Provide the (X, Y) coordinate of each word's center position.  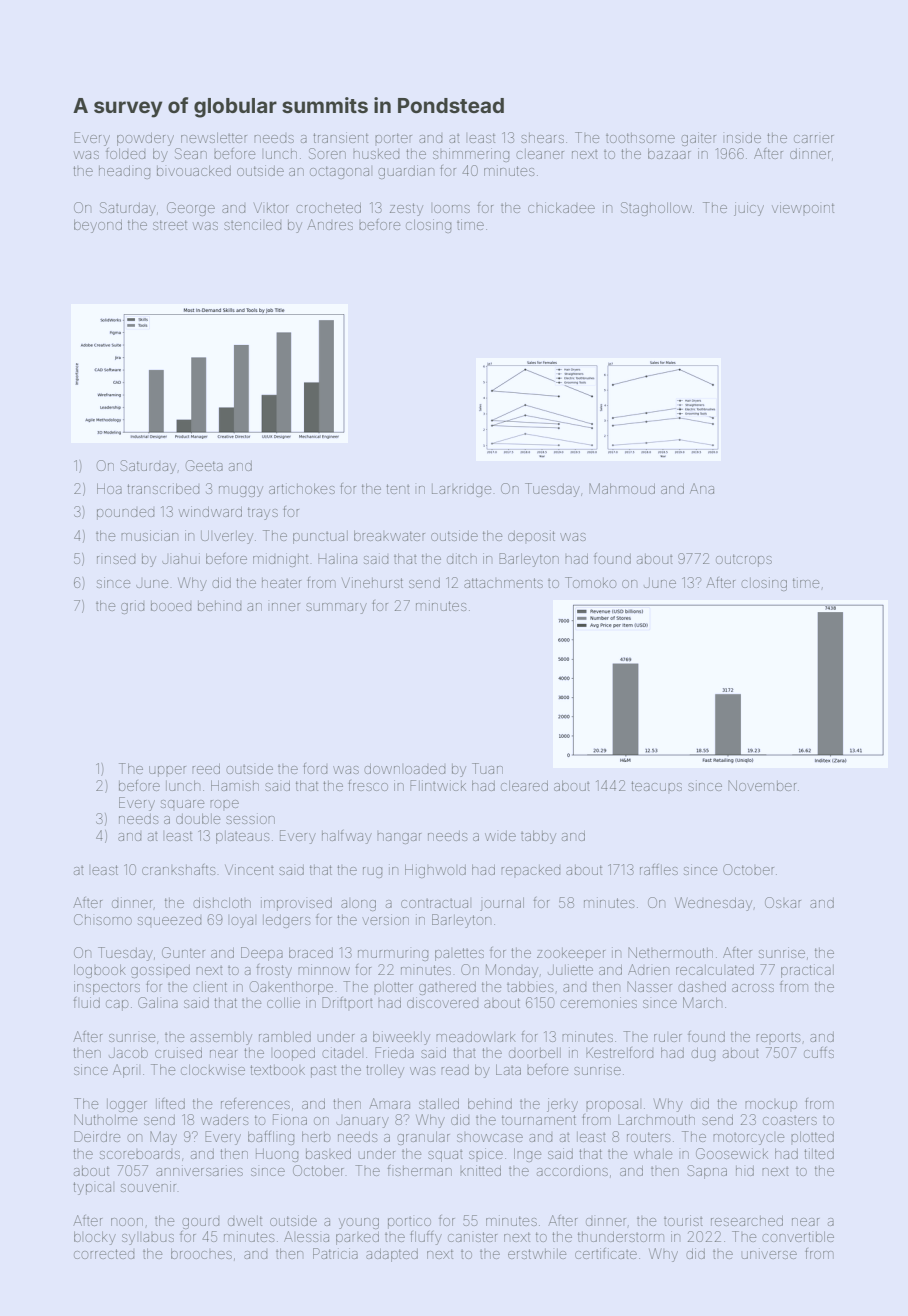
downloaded (404, 769)
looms (452, 209)
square (182, 804)
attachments (503, 583)
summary (336, 608)
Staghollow (656, 209)
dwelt (245, 1221)
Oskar (783, 902)
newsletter (214, 137)
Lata (508, 1069)
